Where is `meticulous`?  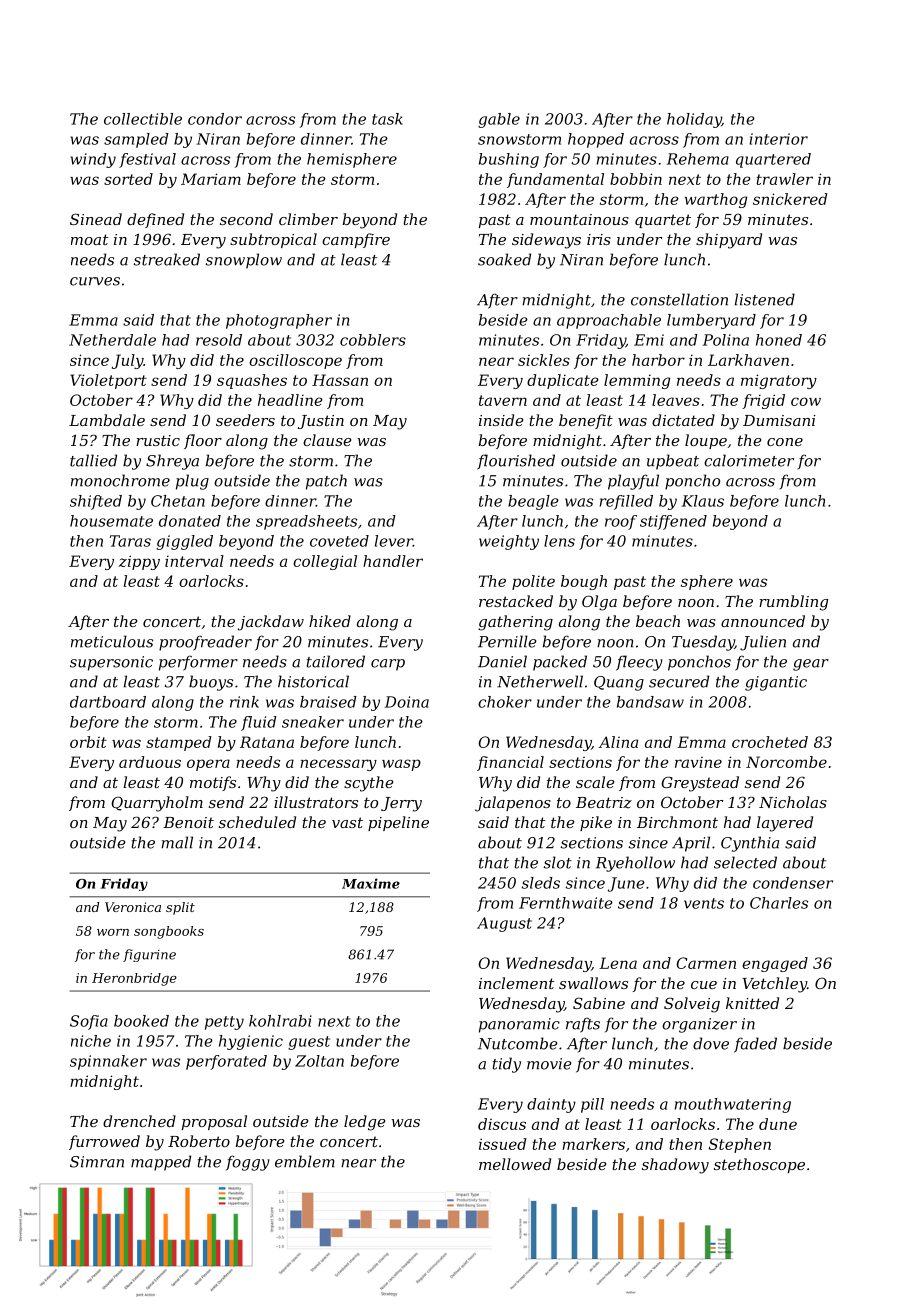 meticulous is located at coordinates (112, 641).
